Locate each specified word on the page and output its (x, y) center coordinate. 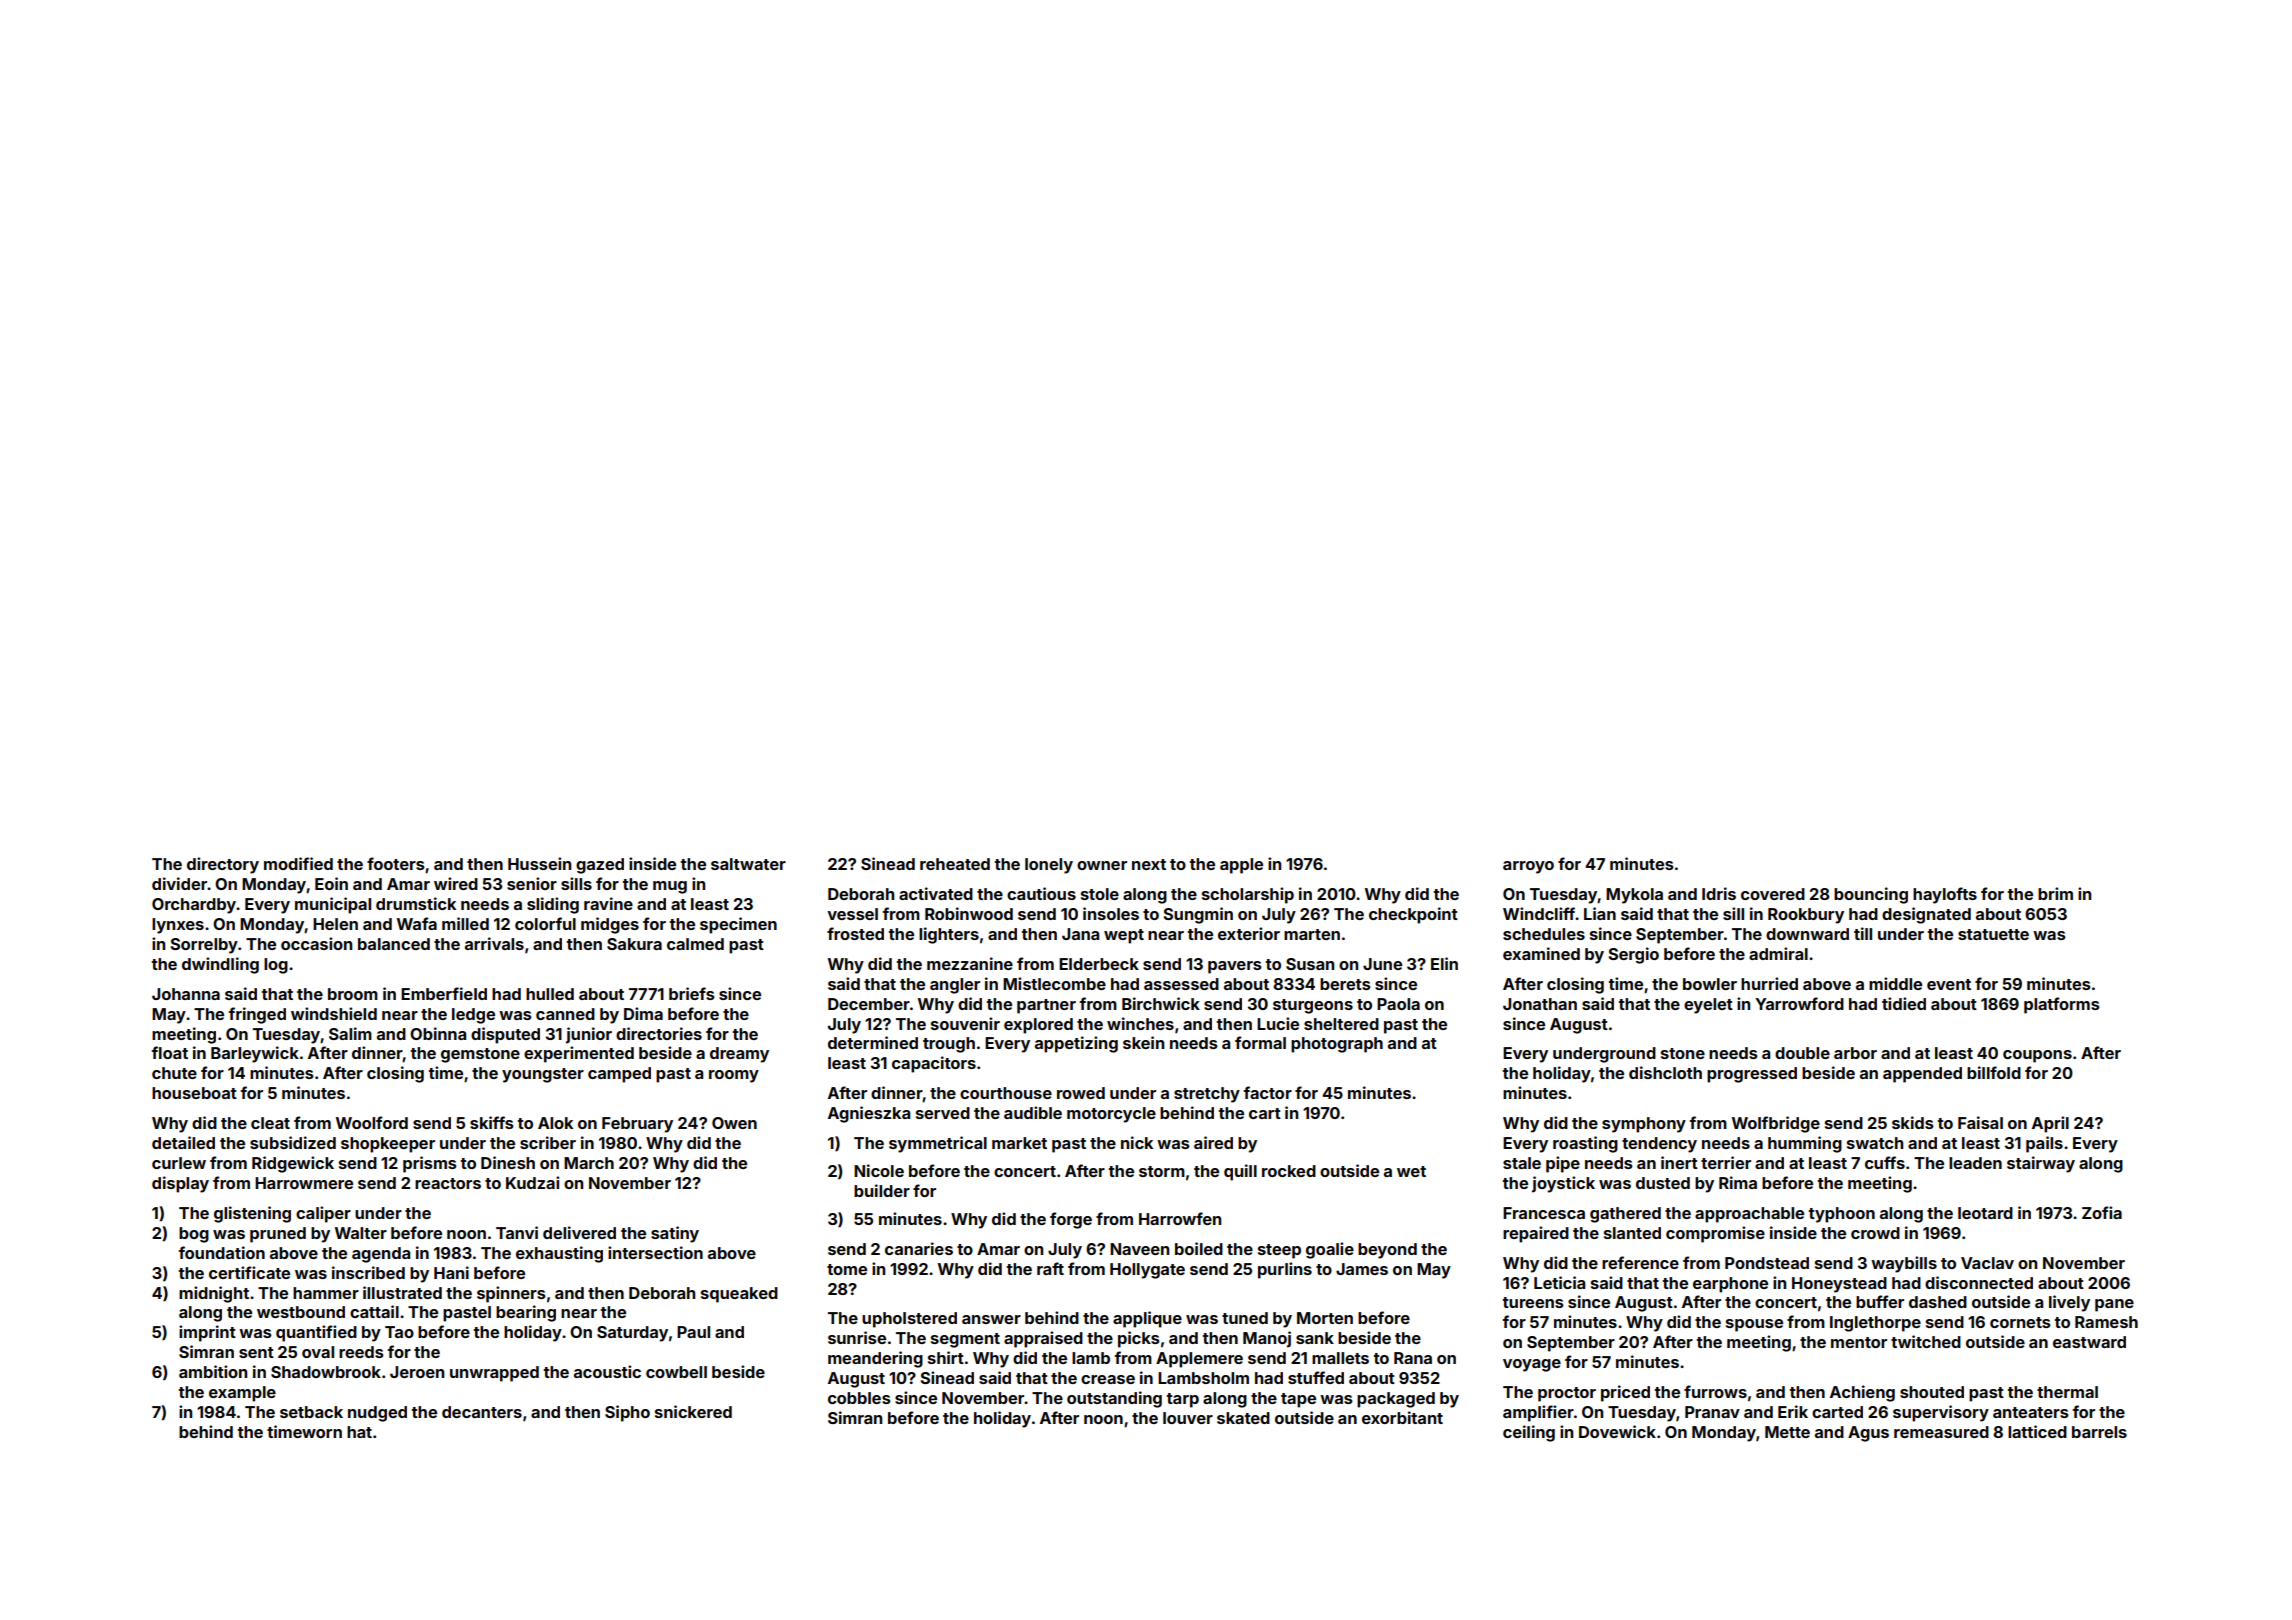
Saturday (632, 1334)
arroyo (1528, 867)
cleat (270, 1123)
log (276, 966)
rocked (1289, 1171)
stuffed (1316, 1377)
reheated (955, 864)
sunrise (857, 1337)
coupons (2037, 1056)
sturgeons (1313, 1006)
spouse (1754, 1325)
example (242, 1394)
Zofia (2102, 1212)
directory (223, 865)
